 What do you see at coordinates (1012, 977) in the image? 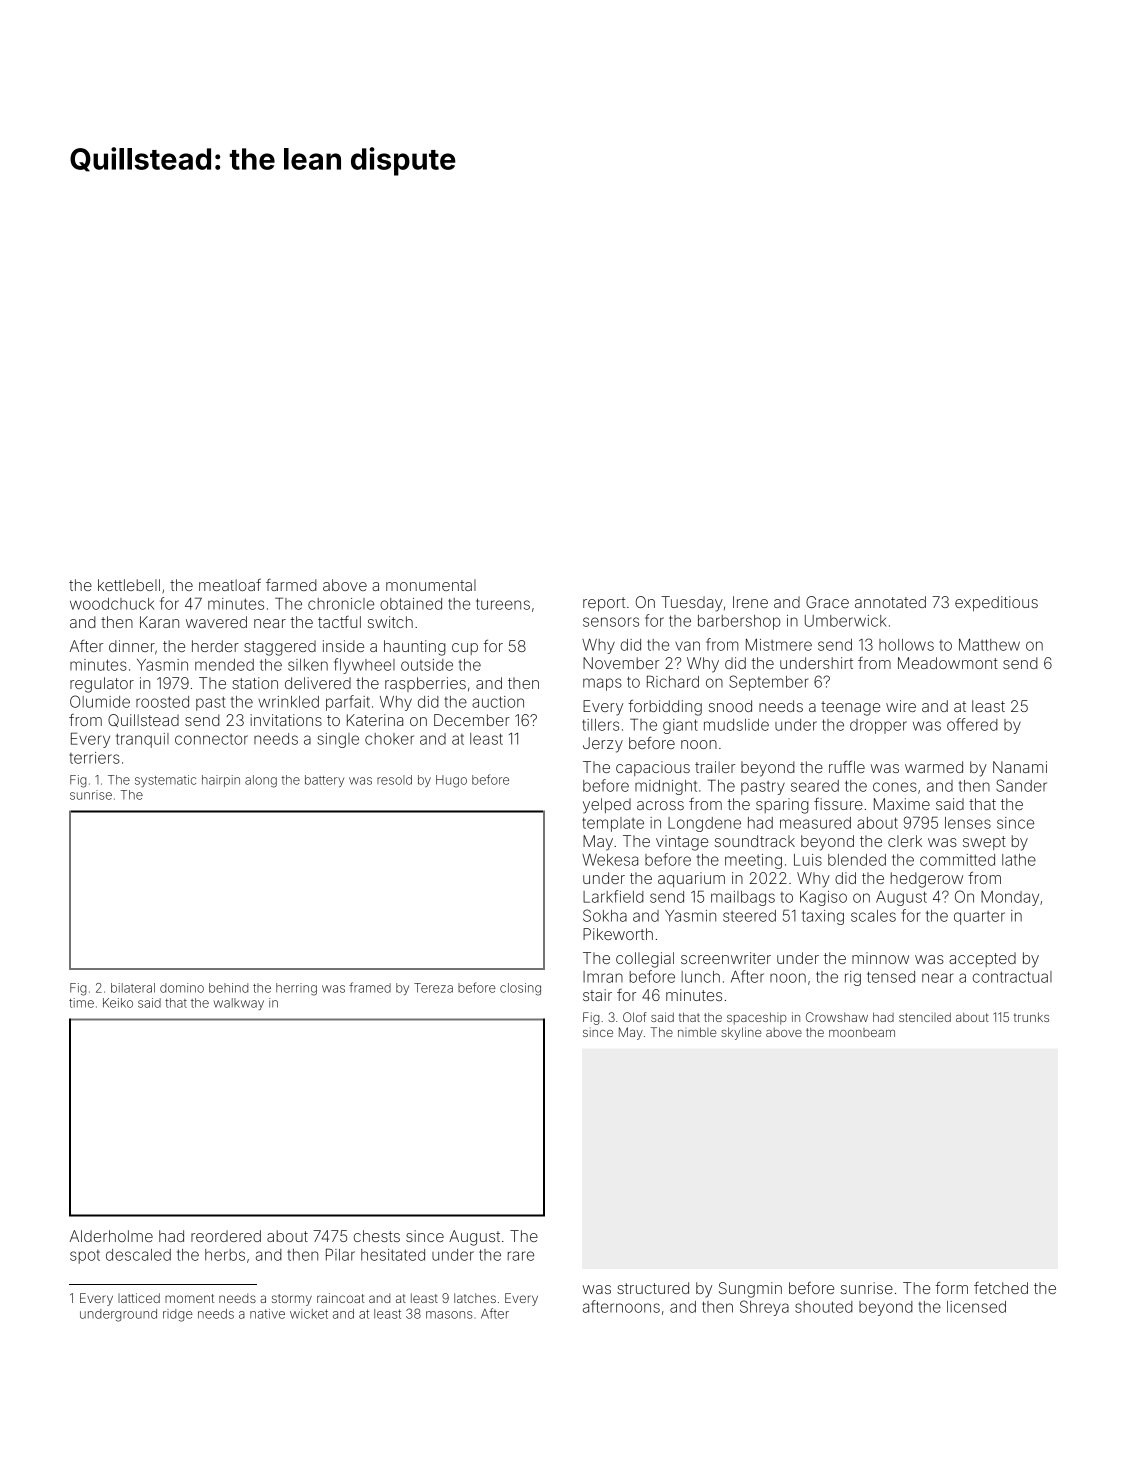
I see `contractual` at bounding box center [1012, 977].
